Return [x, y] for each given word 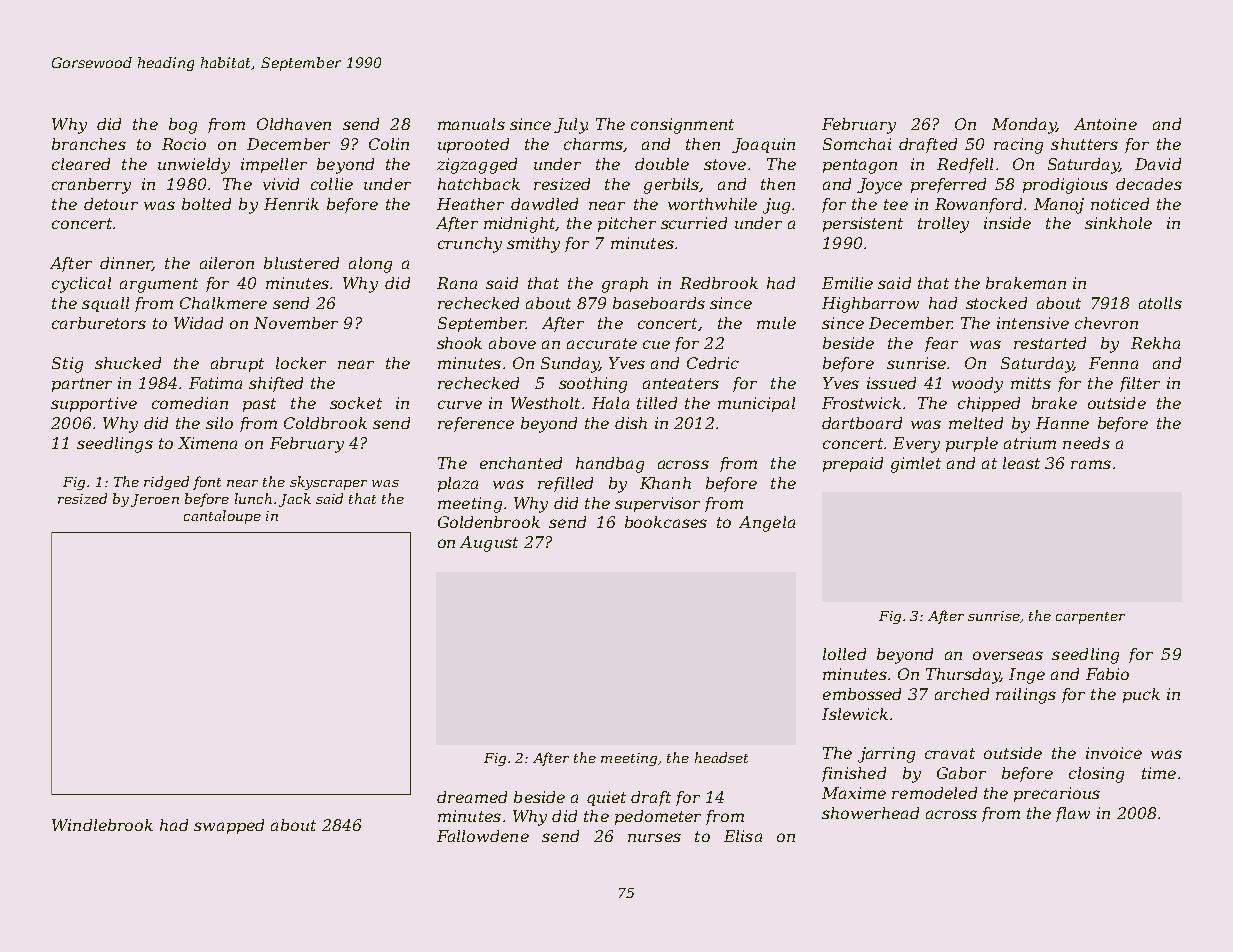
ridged [166, 483]
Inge [1027, 676]
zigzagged [477, 166]
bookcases [666, 522]
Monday [1024, 126]
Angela [767, 524]
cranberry [91, 186]
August [489, 544]
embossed [862, 694]
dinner [126, 264]
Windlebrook [102, 825]
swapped [229, 826]
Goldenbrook [489, 522]
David [1158, 164]
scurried [694, 223]
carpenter [1090, 618]
